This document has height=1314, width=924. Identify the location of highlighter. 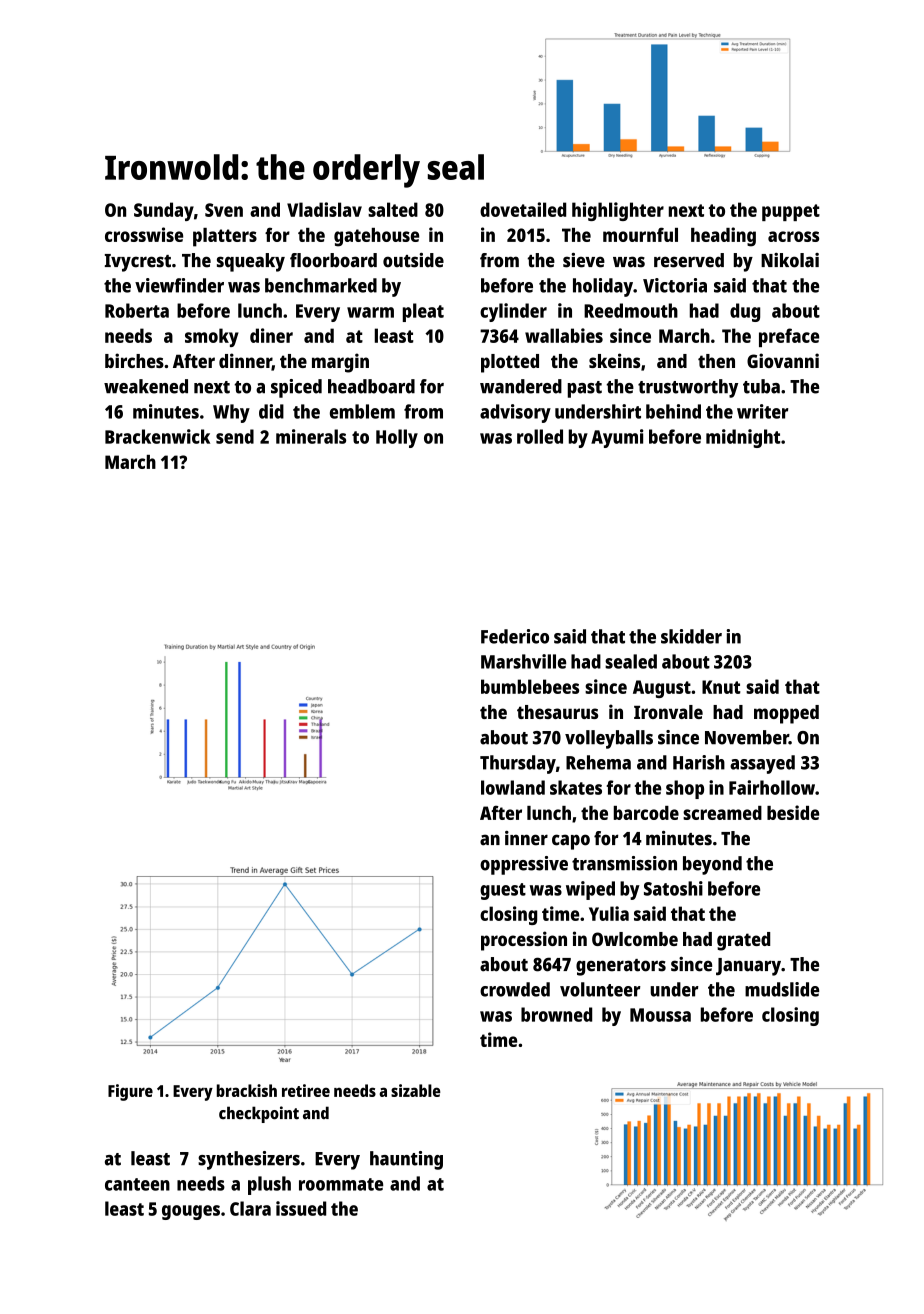
(618, 211).
